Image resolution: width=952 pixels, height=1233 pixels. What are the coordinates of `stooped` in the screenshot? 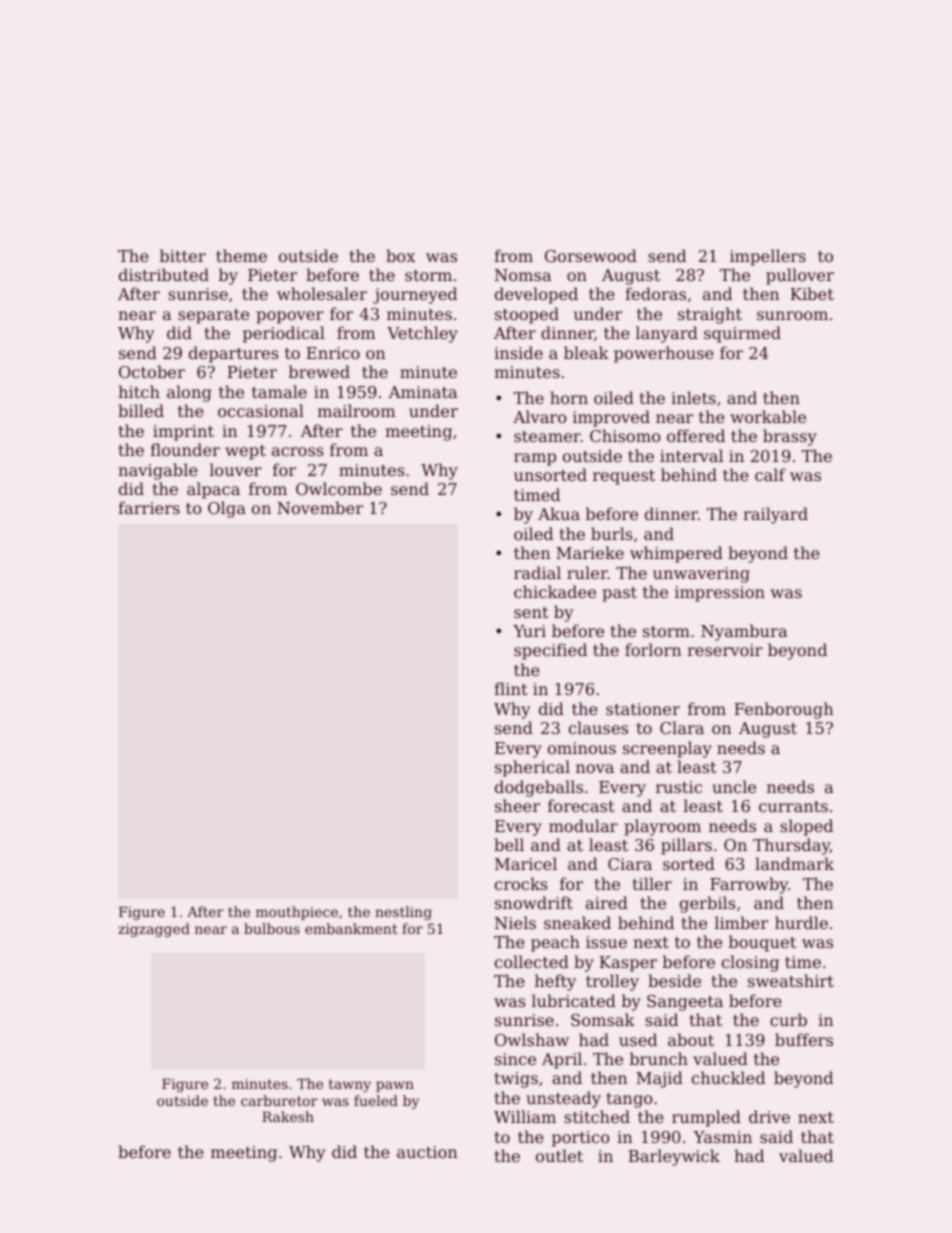 It's located at (527, 315).
